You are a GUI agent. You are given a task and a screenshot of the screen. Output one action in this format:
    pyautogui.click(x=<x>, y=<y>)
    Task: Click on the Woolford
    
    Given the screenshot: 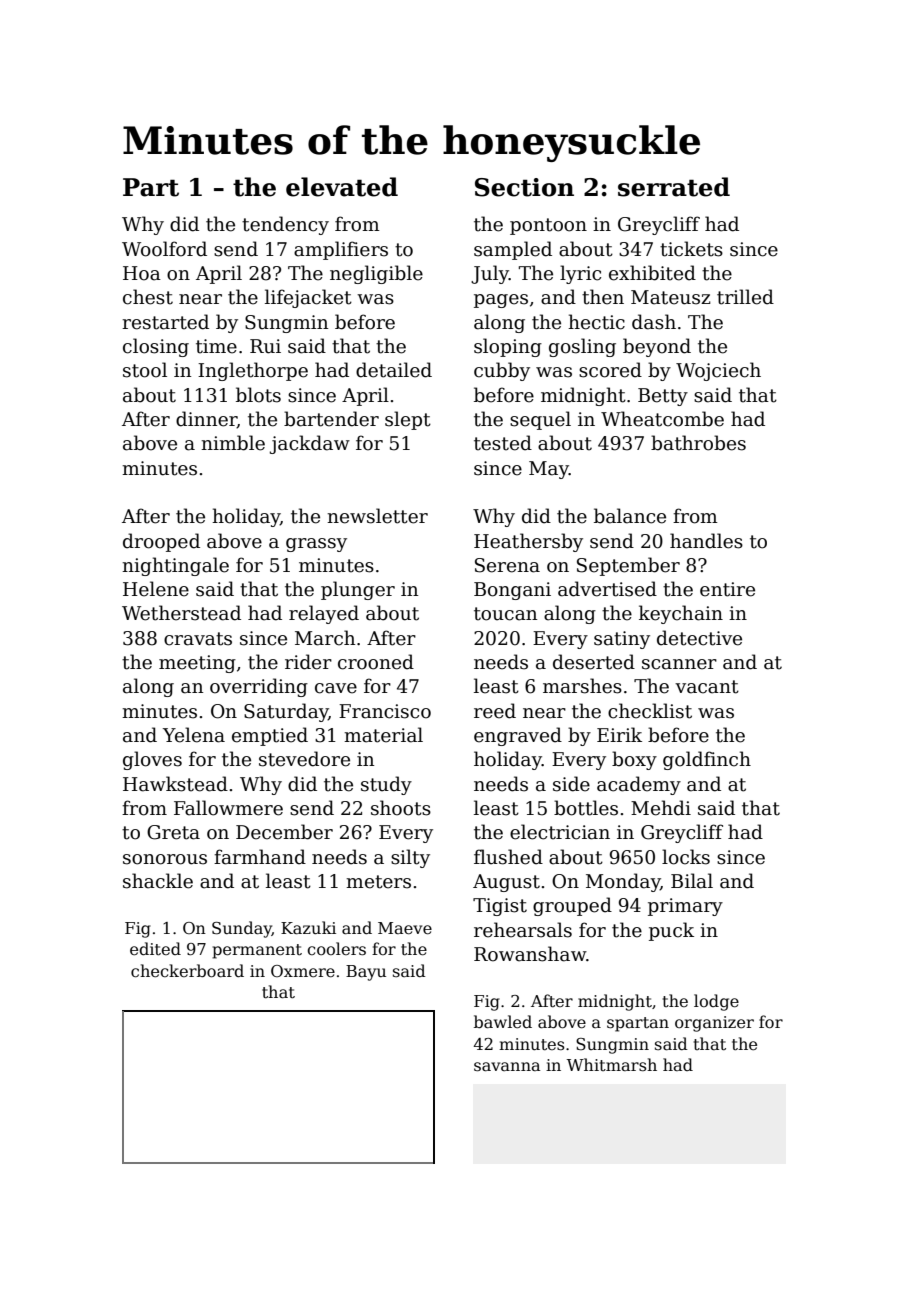 What is the action you would take?
    pyautogui.click(x=164, y=249)
